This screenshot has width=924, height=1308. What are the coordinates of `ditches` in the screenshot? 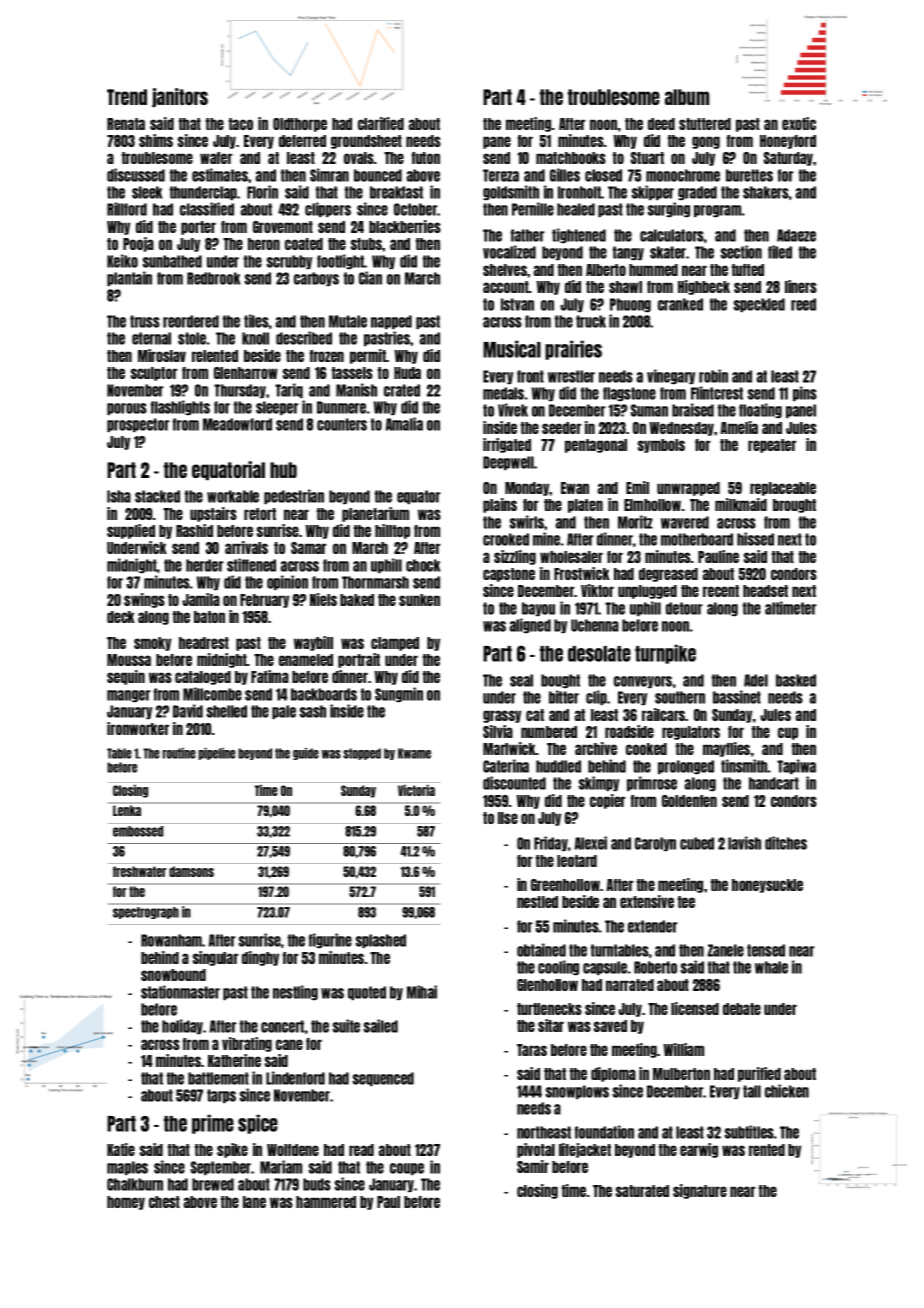 It's located at (786, 843).
